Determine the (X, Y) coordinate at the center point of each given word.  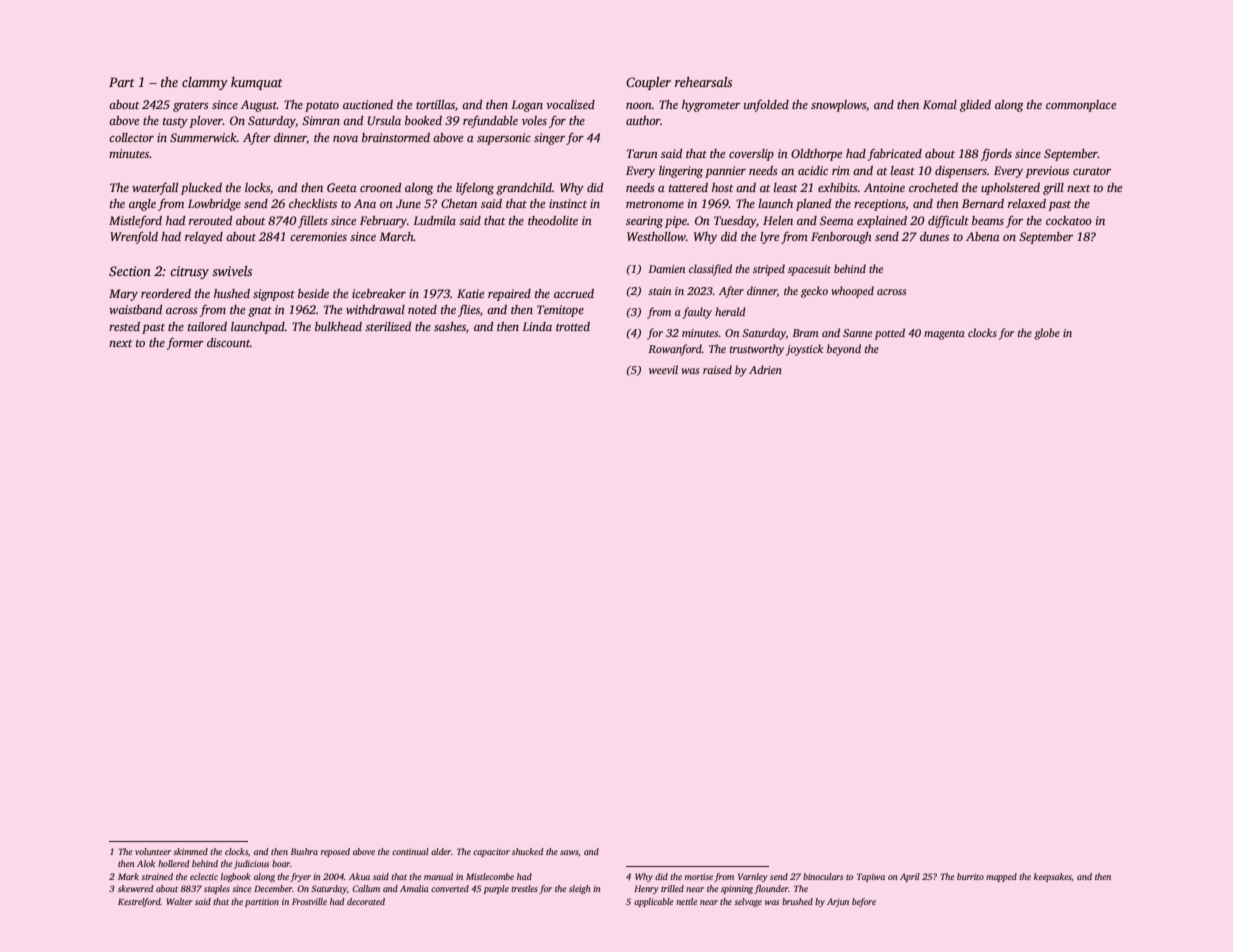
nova (345, 139)
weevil (663, 369)
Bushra (304, 851)
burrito (970, 876)
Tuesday (735, 222)
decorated (366, 901)
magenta (944, 335)
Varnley (753, 877)
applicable (653, 902)
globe (1047, 334)
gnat (260, 312)
